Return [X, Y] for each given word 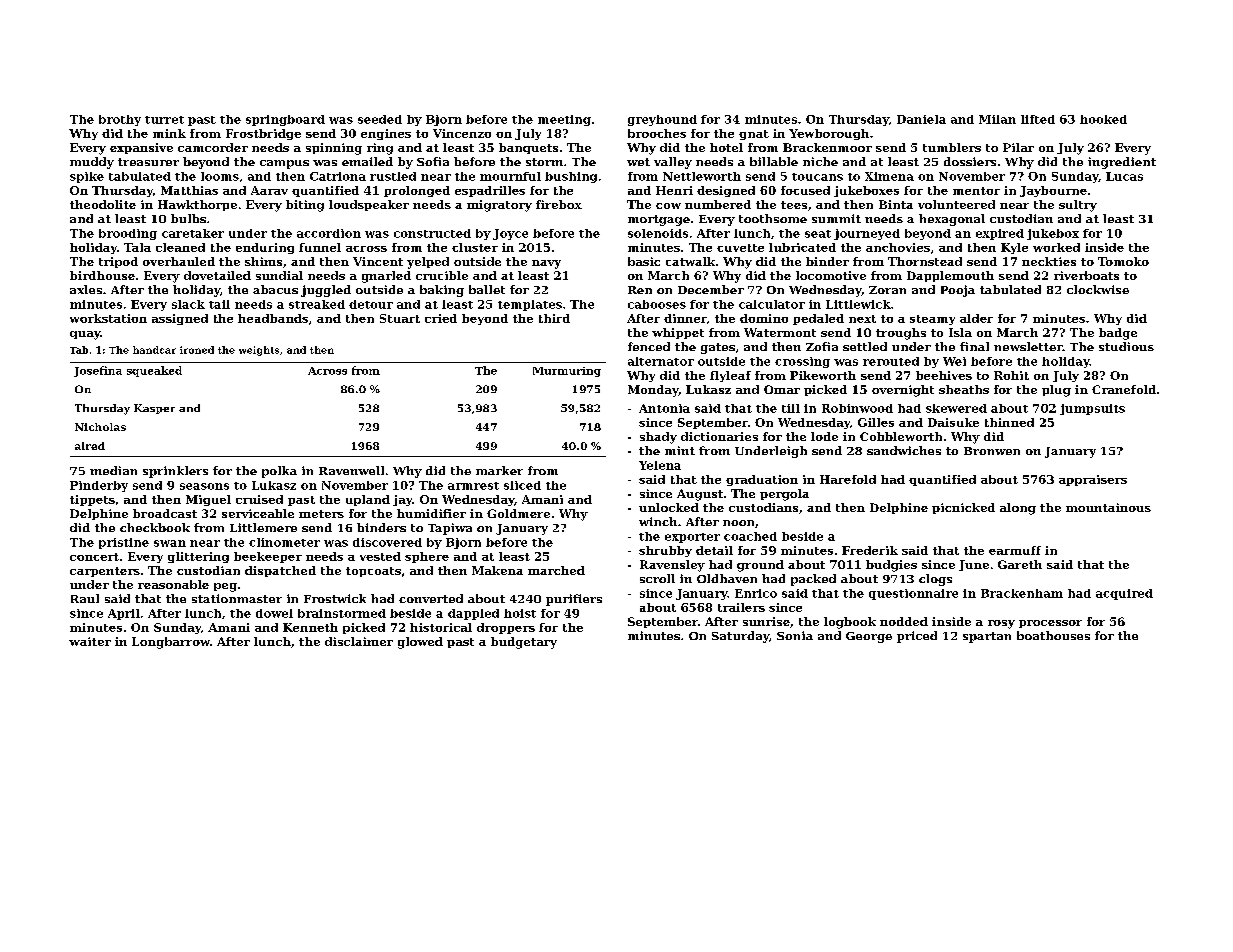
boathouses [1053, 635]
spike [87, 177]
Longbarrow [171, 643]
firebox [559, 204]
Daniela [921, 119]
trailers [741, 607]
